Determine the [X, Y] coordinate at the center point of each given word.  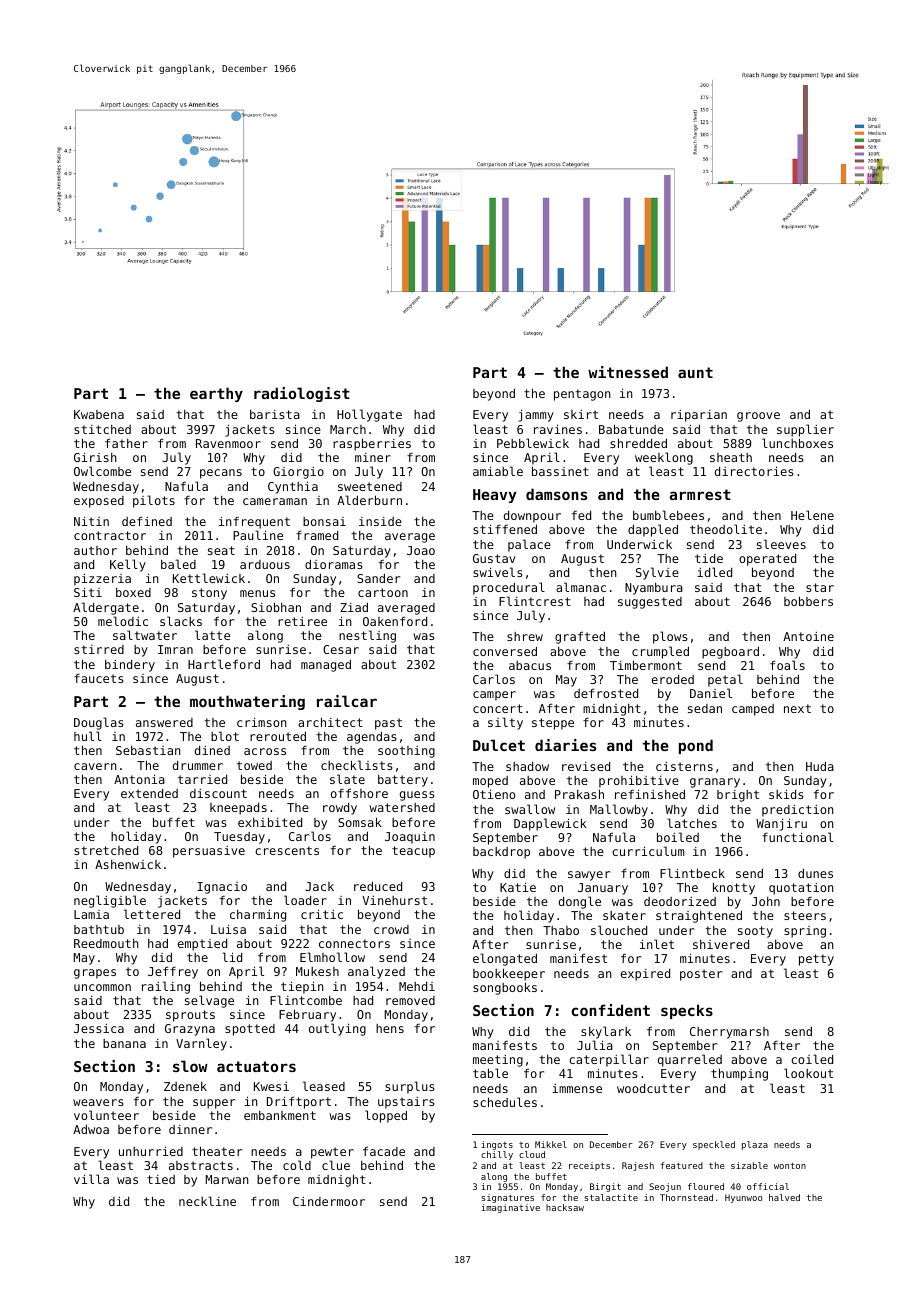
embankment [280, 1115]
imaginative [510, 1208]
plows [670, 637]
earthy [216, 394]
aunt [695, 372]
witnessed [628, 372]
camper [494, 696]
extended [149, 793]
